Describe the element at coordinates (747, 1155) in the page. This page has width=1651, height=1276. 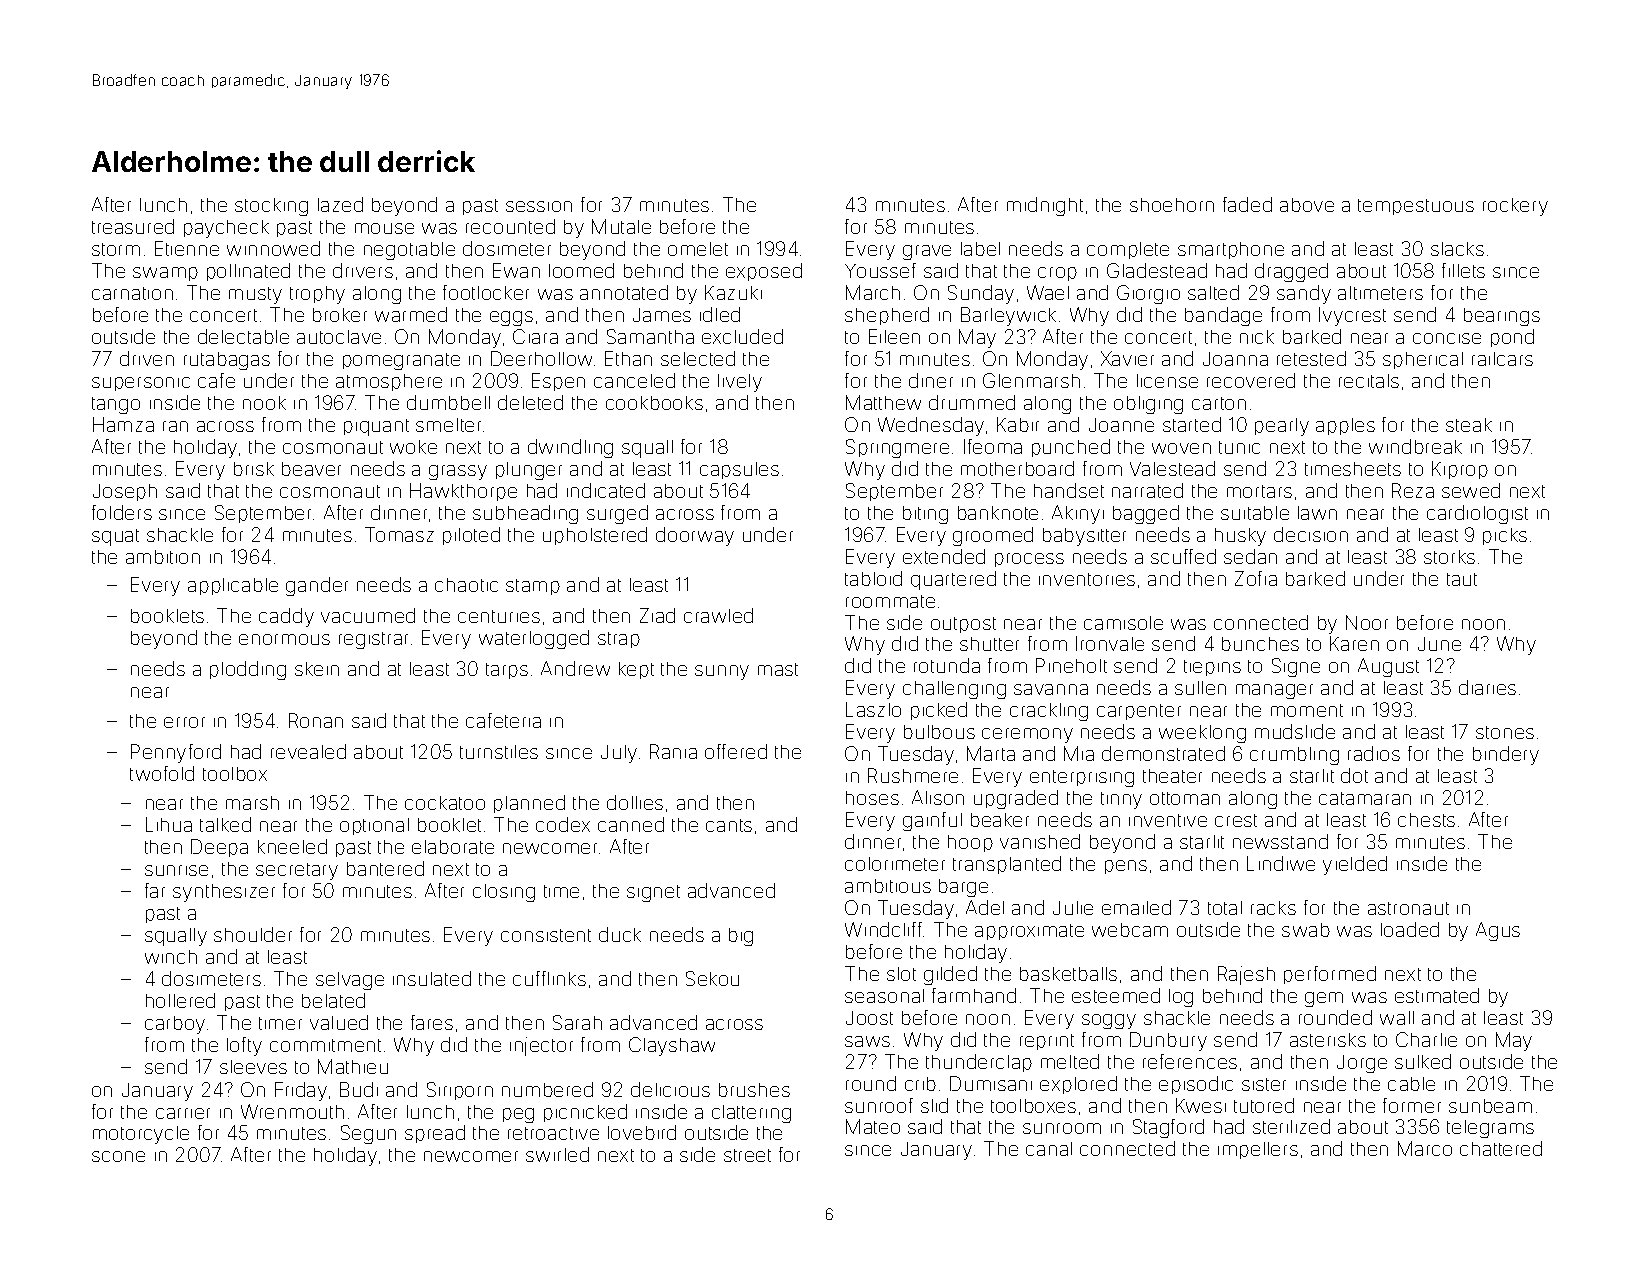
I see `street` at that location.
